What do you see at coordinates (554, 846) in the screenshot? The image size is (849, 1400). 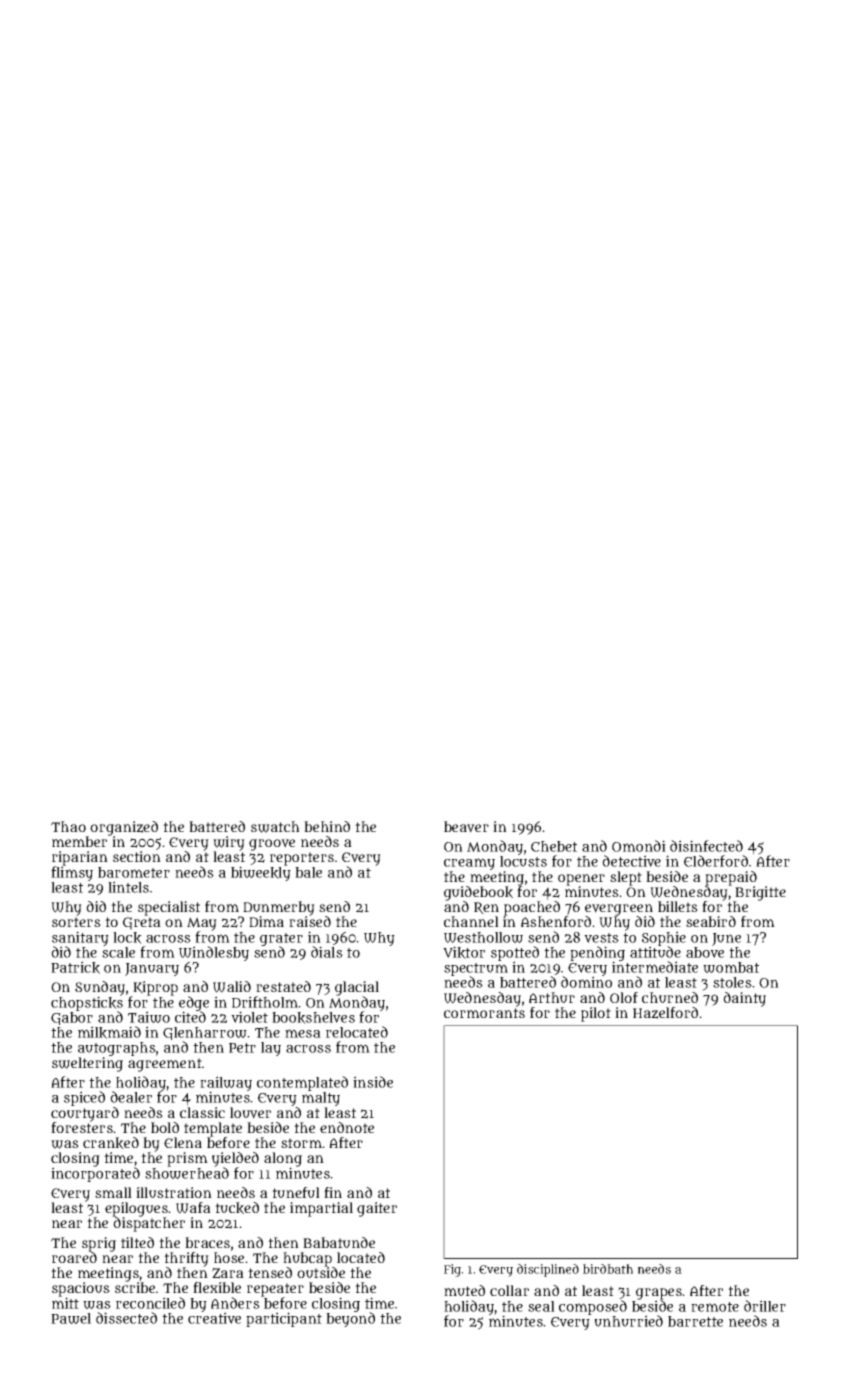 I see `Chebet` at bounding box center [554, 846].
